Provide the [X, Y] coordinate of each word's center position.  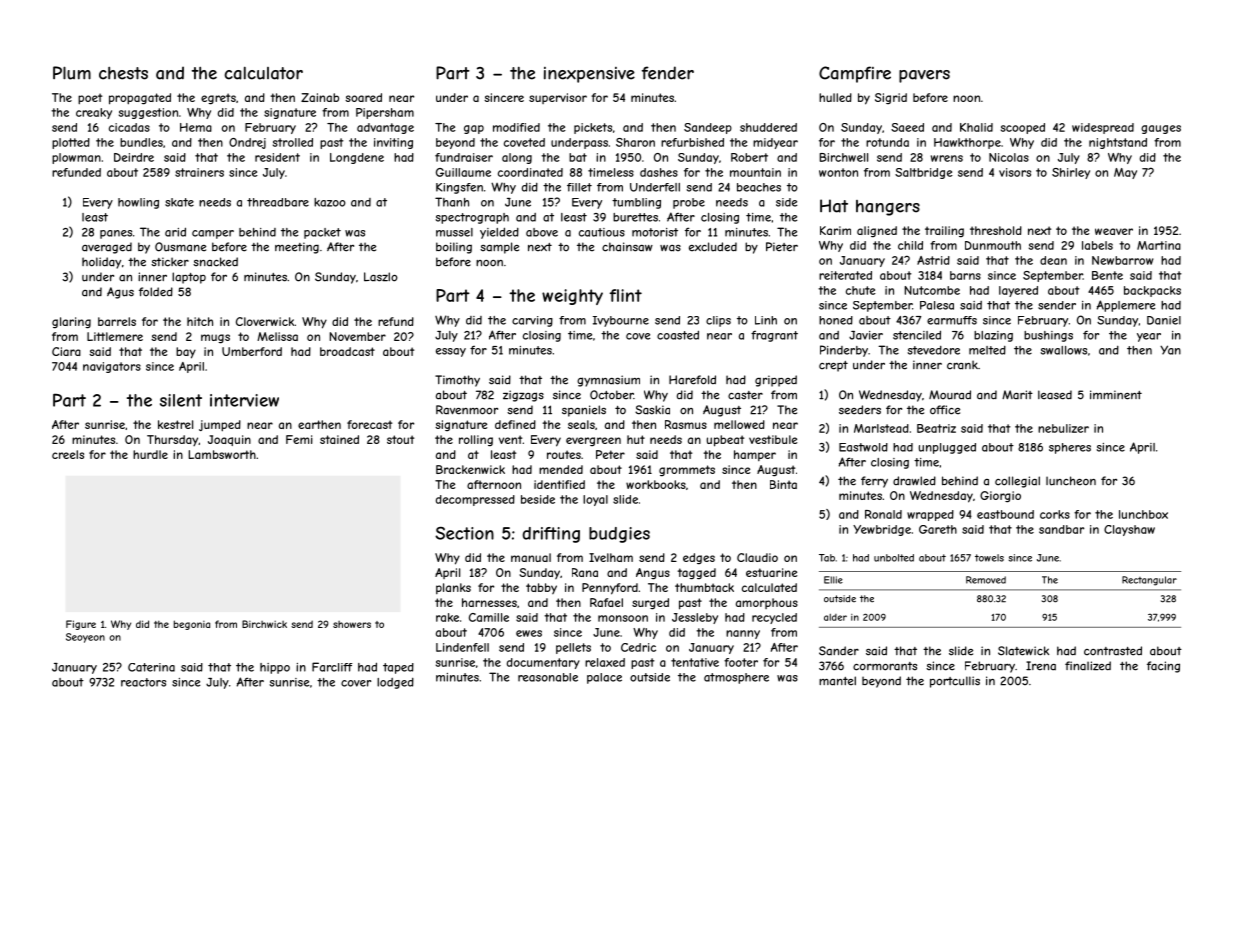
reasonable [548, 677]
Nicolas [1009, 157]
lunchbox [1143, 514]
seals [581, 424]
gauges [1161, 129]
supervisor [558, 98]
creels [68, 454]
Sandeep [708, 128]
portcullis [955, 682]
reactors [143, 682]
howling [138, 203]
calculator [263, 73]
